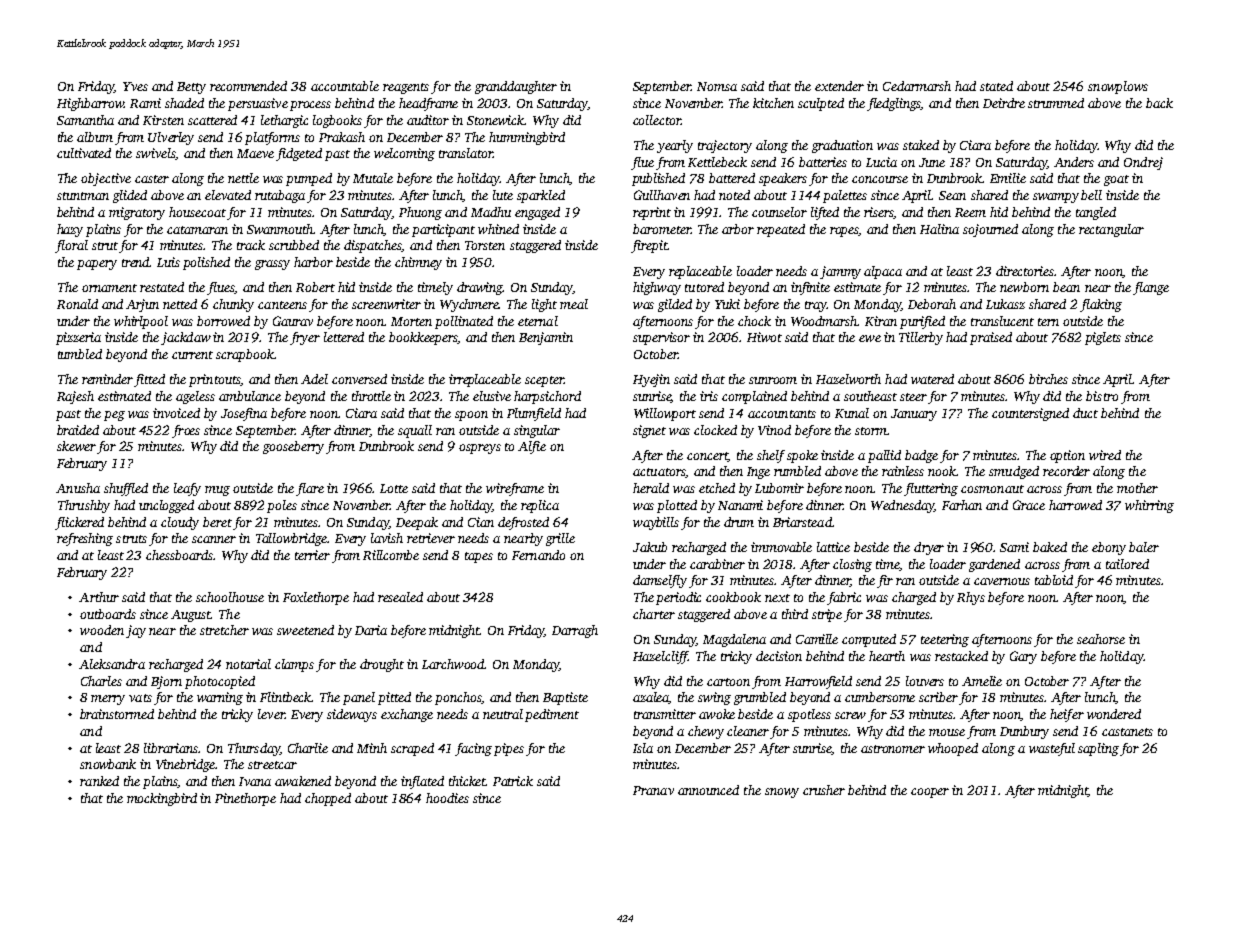 The width and height of the image is (1233, 952). Describe the element at coordinates (310, 489) in the image. I see `flare` at that location.
